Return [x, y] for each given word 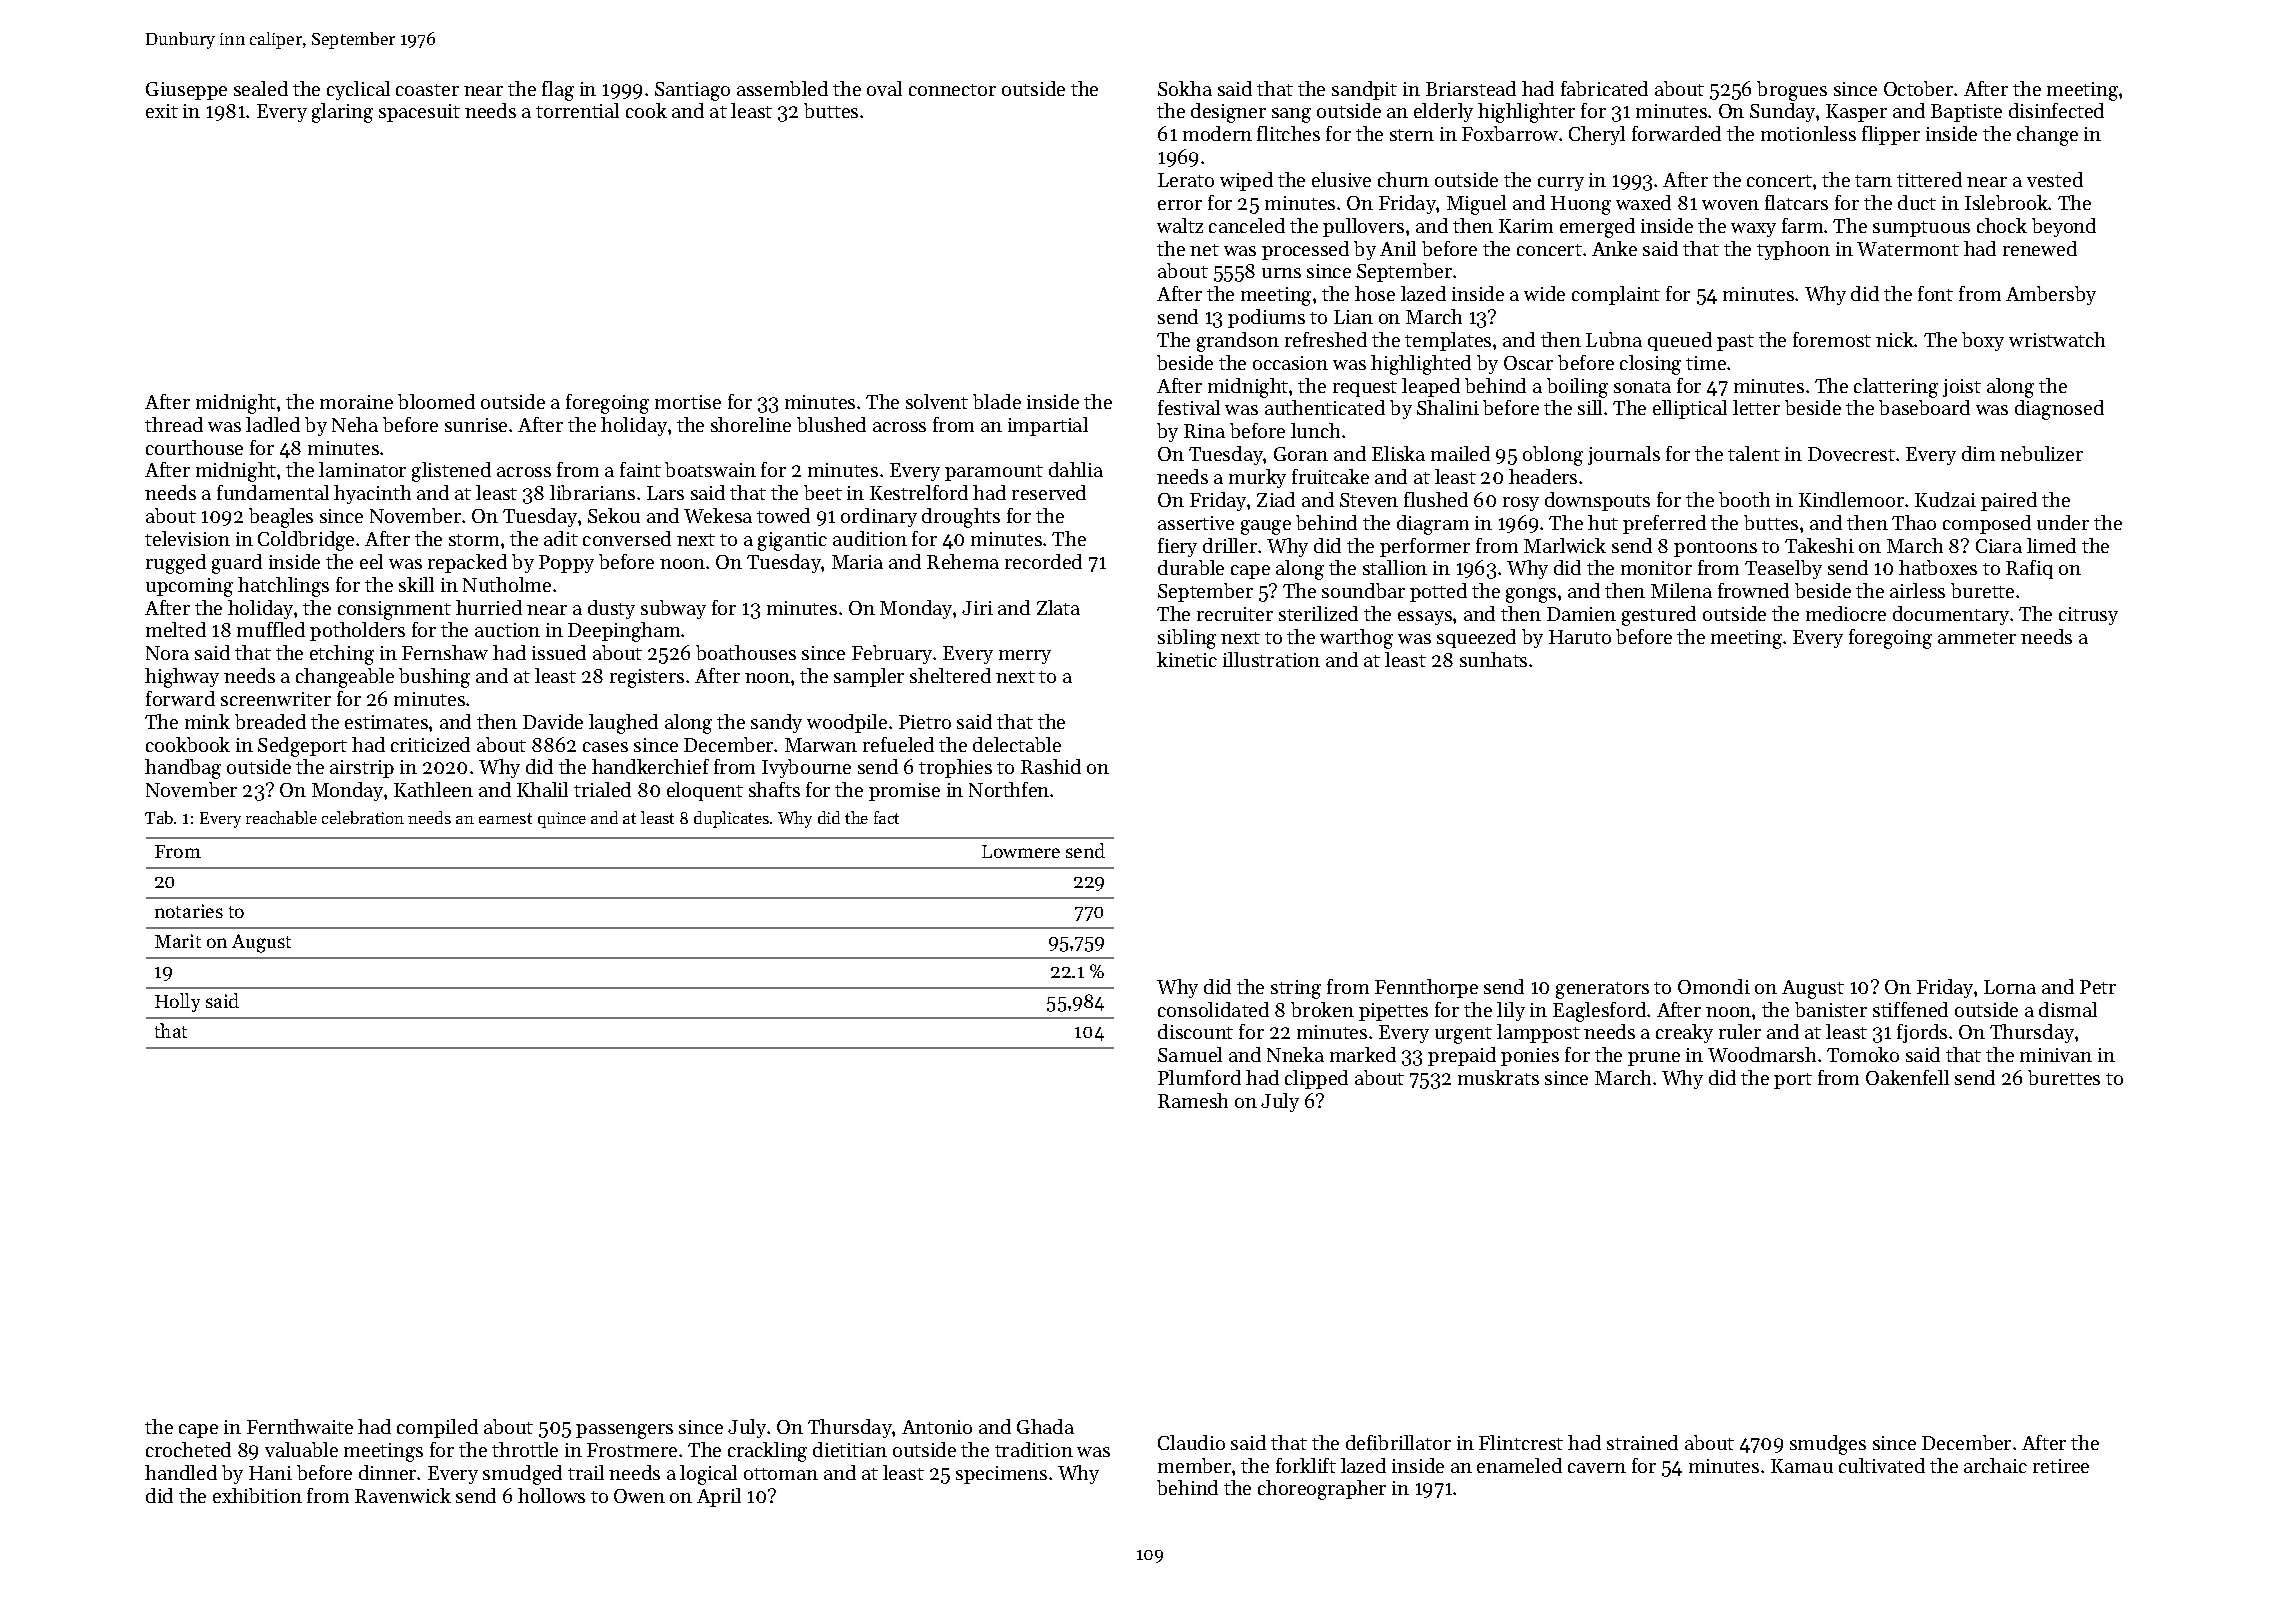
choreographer [1322, 1490]
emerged [1597, 228]
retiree [2061, 1466]
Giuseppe [186, 91]
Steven [1369, 500]
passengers [624, 1431]
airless [1917, 590]
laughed [623, 724]
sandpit [1364, 90]
